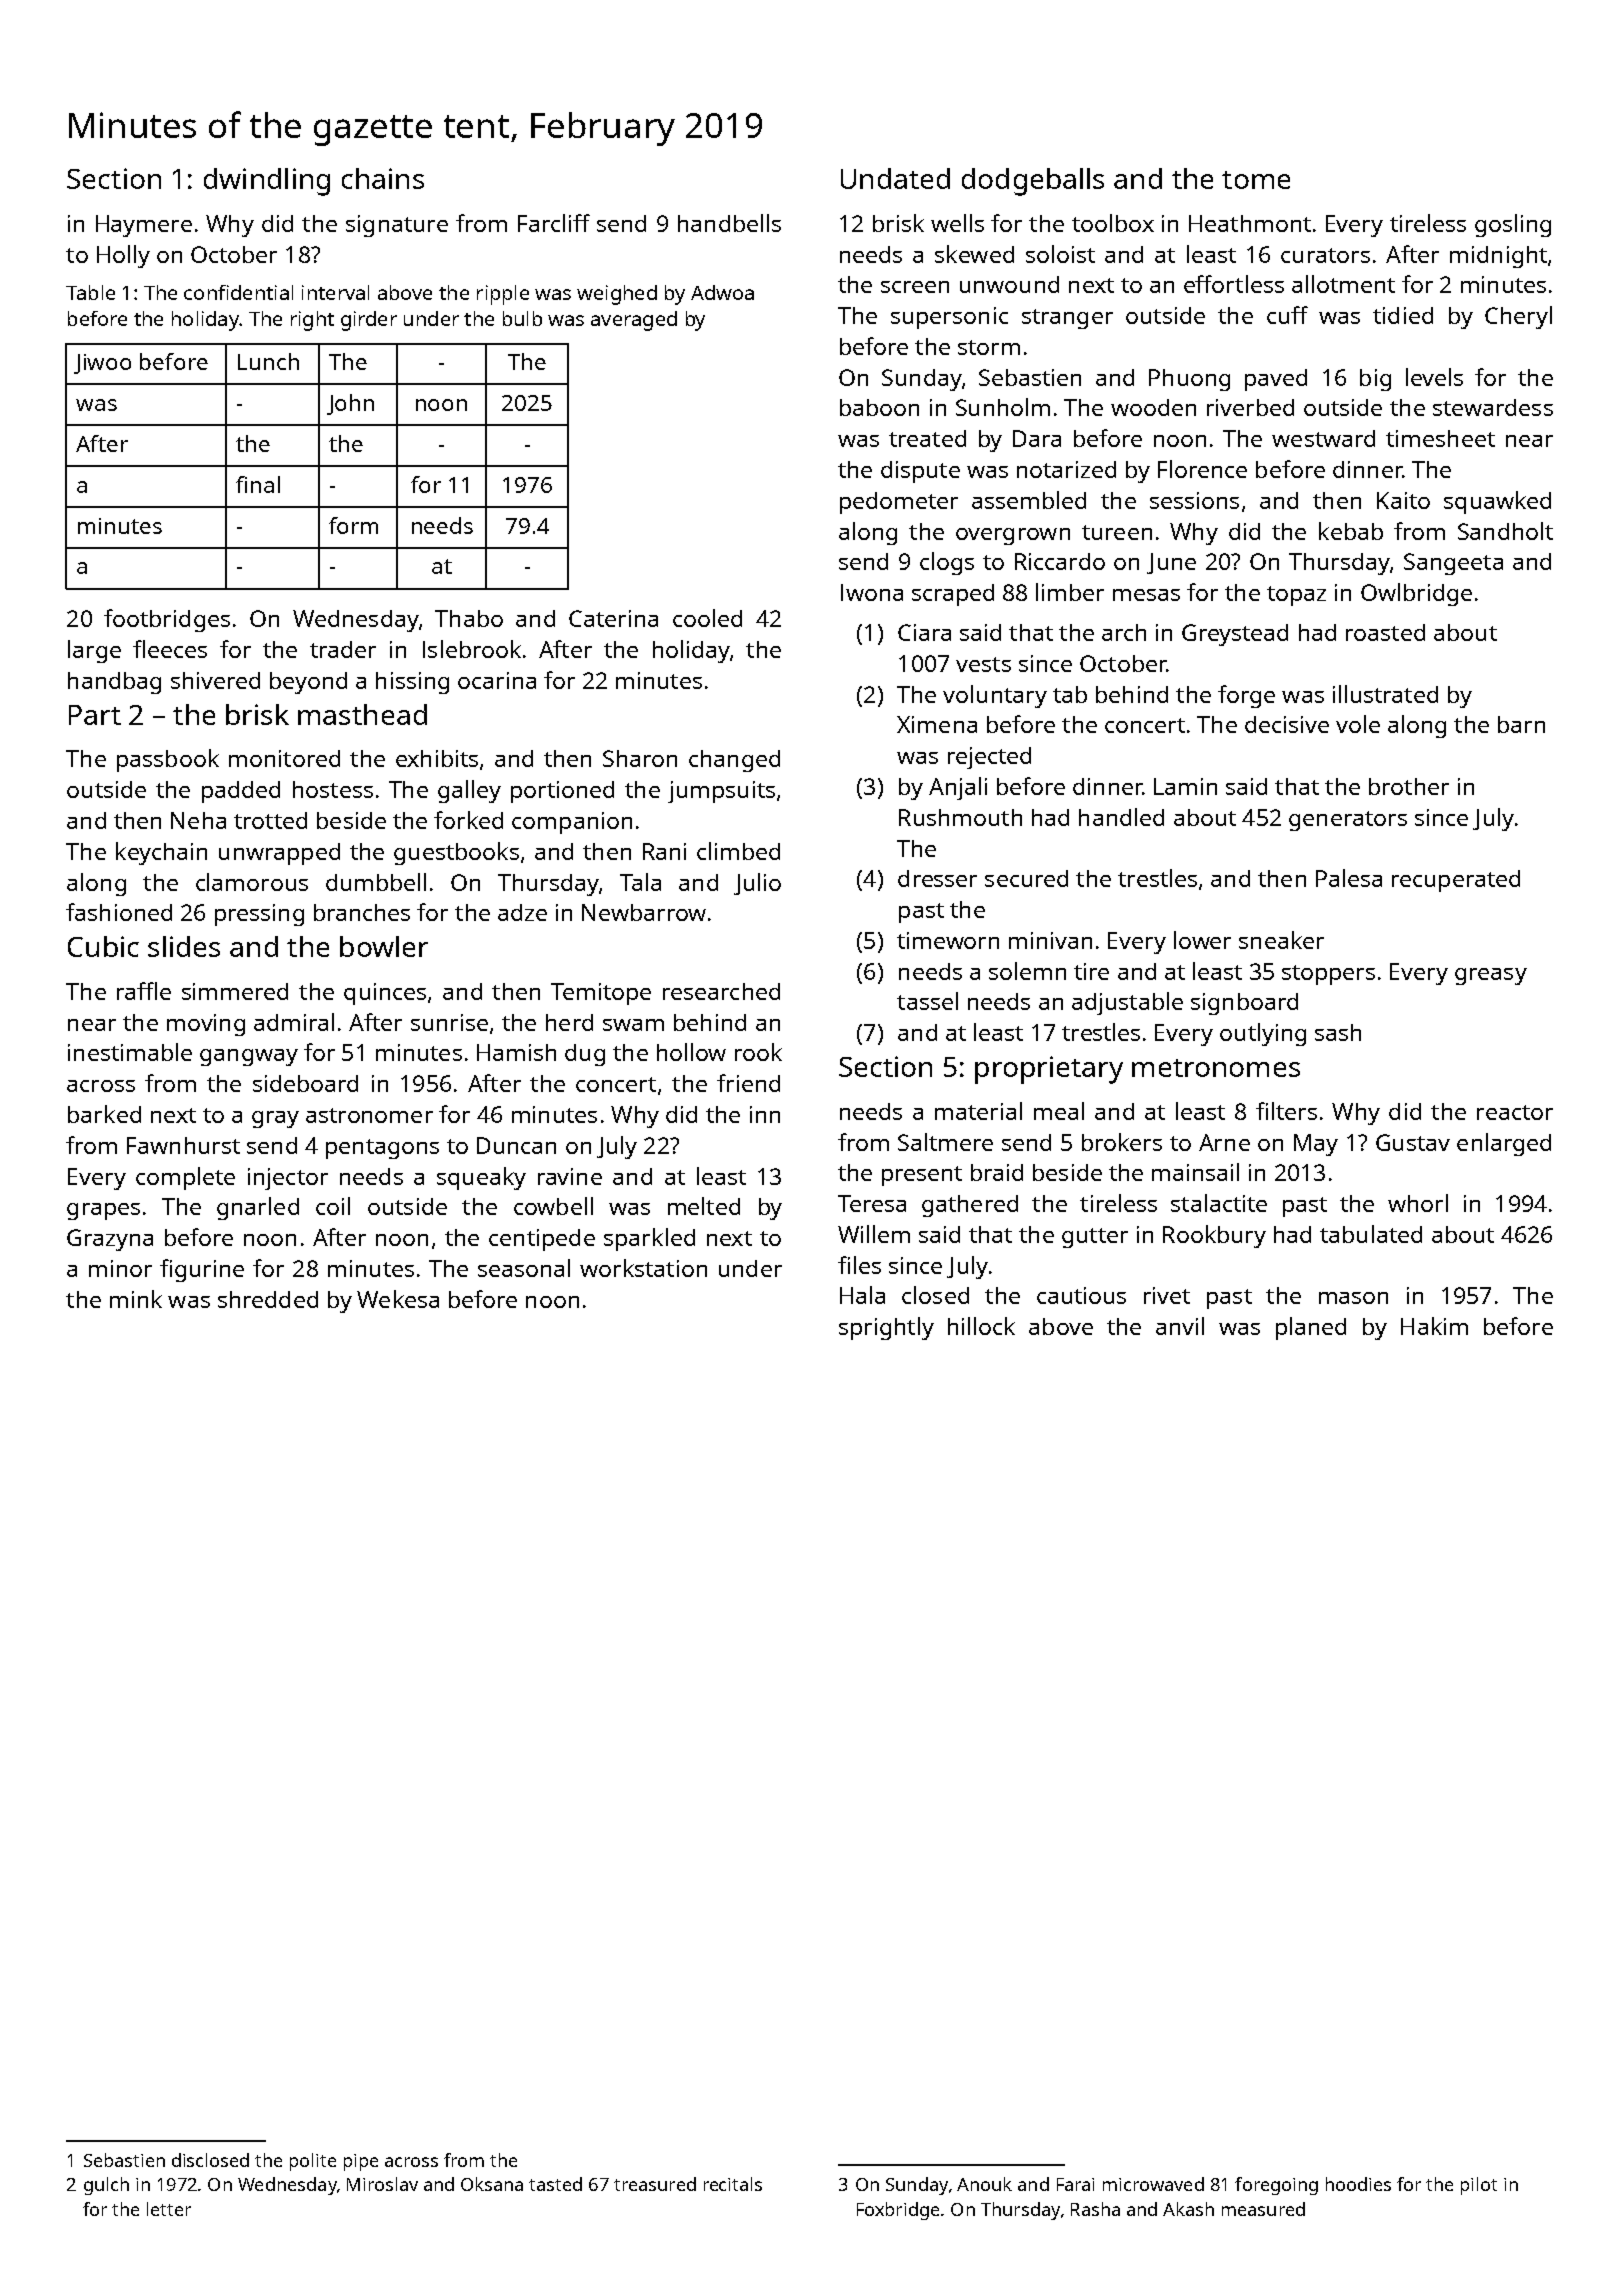 The height and width of the screenshot is (2292, 1620). What do you see at coordinates (634, 321) in the screenshot?
I see `averaged` at bounding box center [634, 321].
